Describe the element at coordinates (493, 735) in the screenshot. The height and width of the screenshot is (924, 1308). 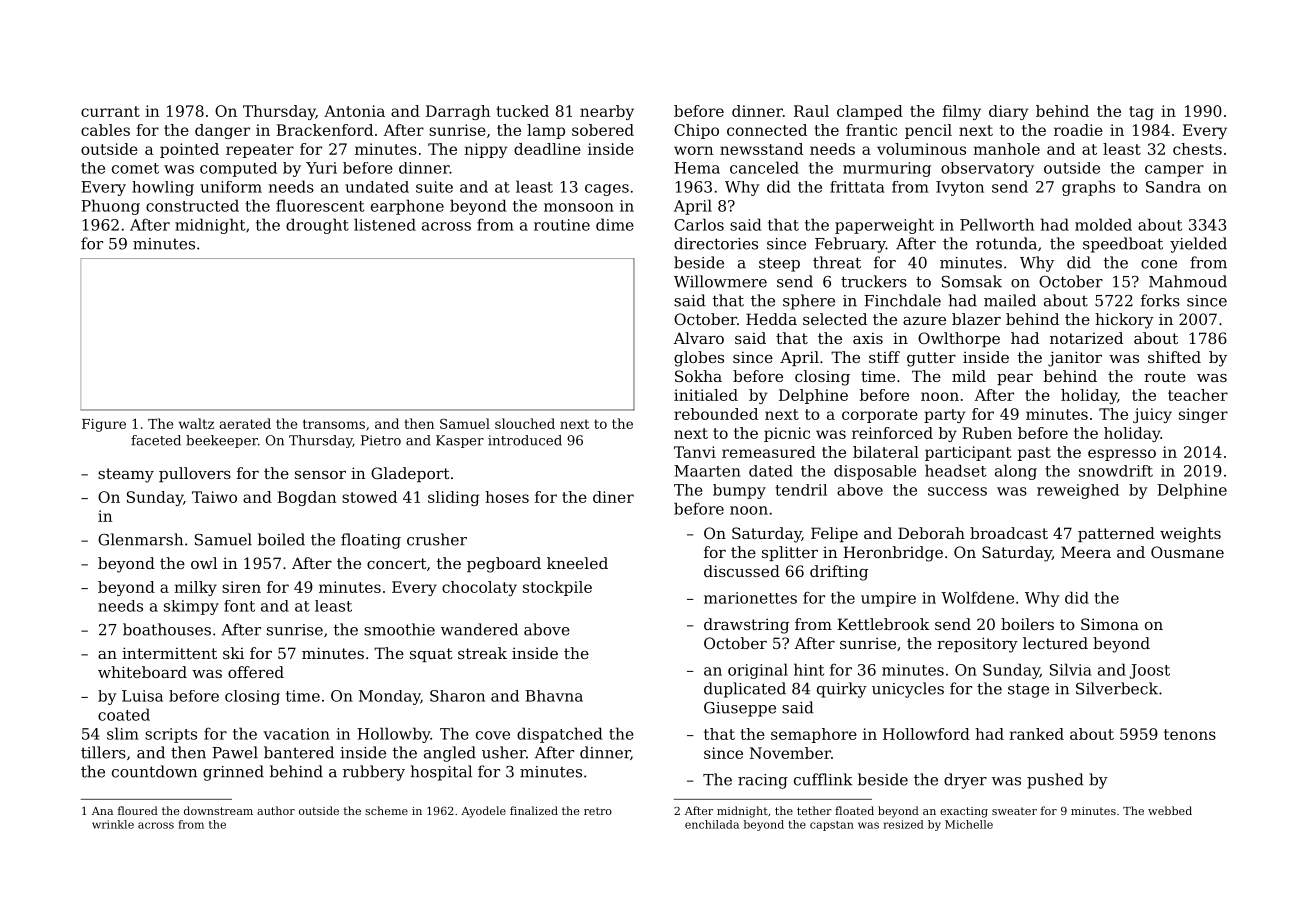
I see `cove` at that location.
